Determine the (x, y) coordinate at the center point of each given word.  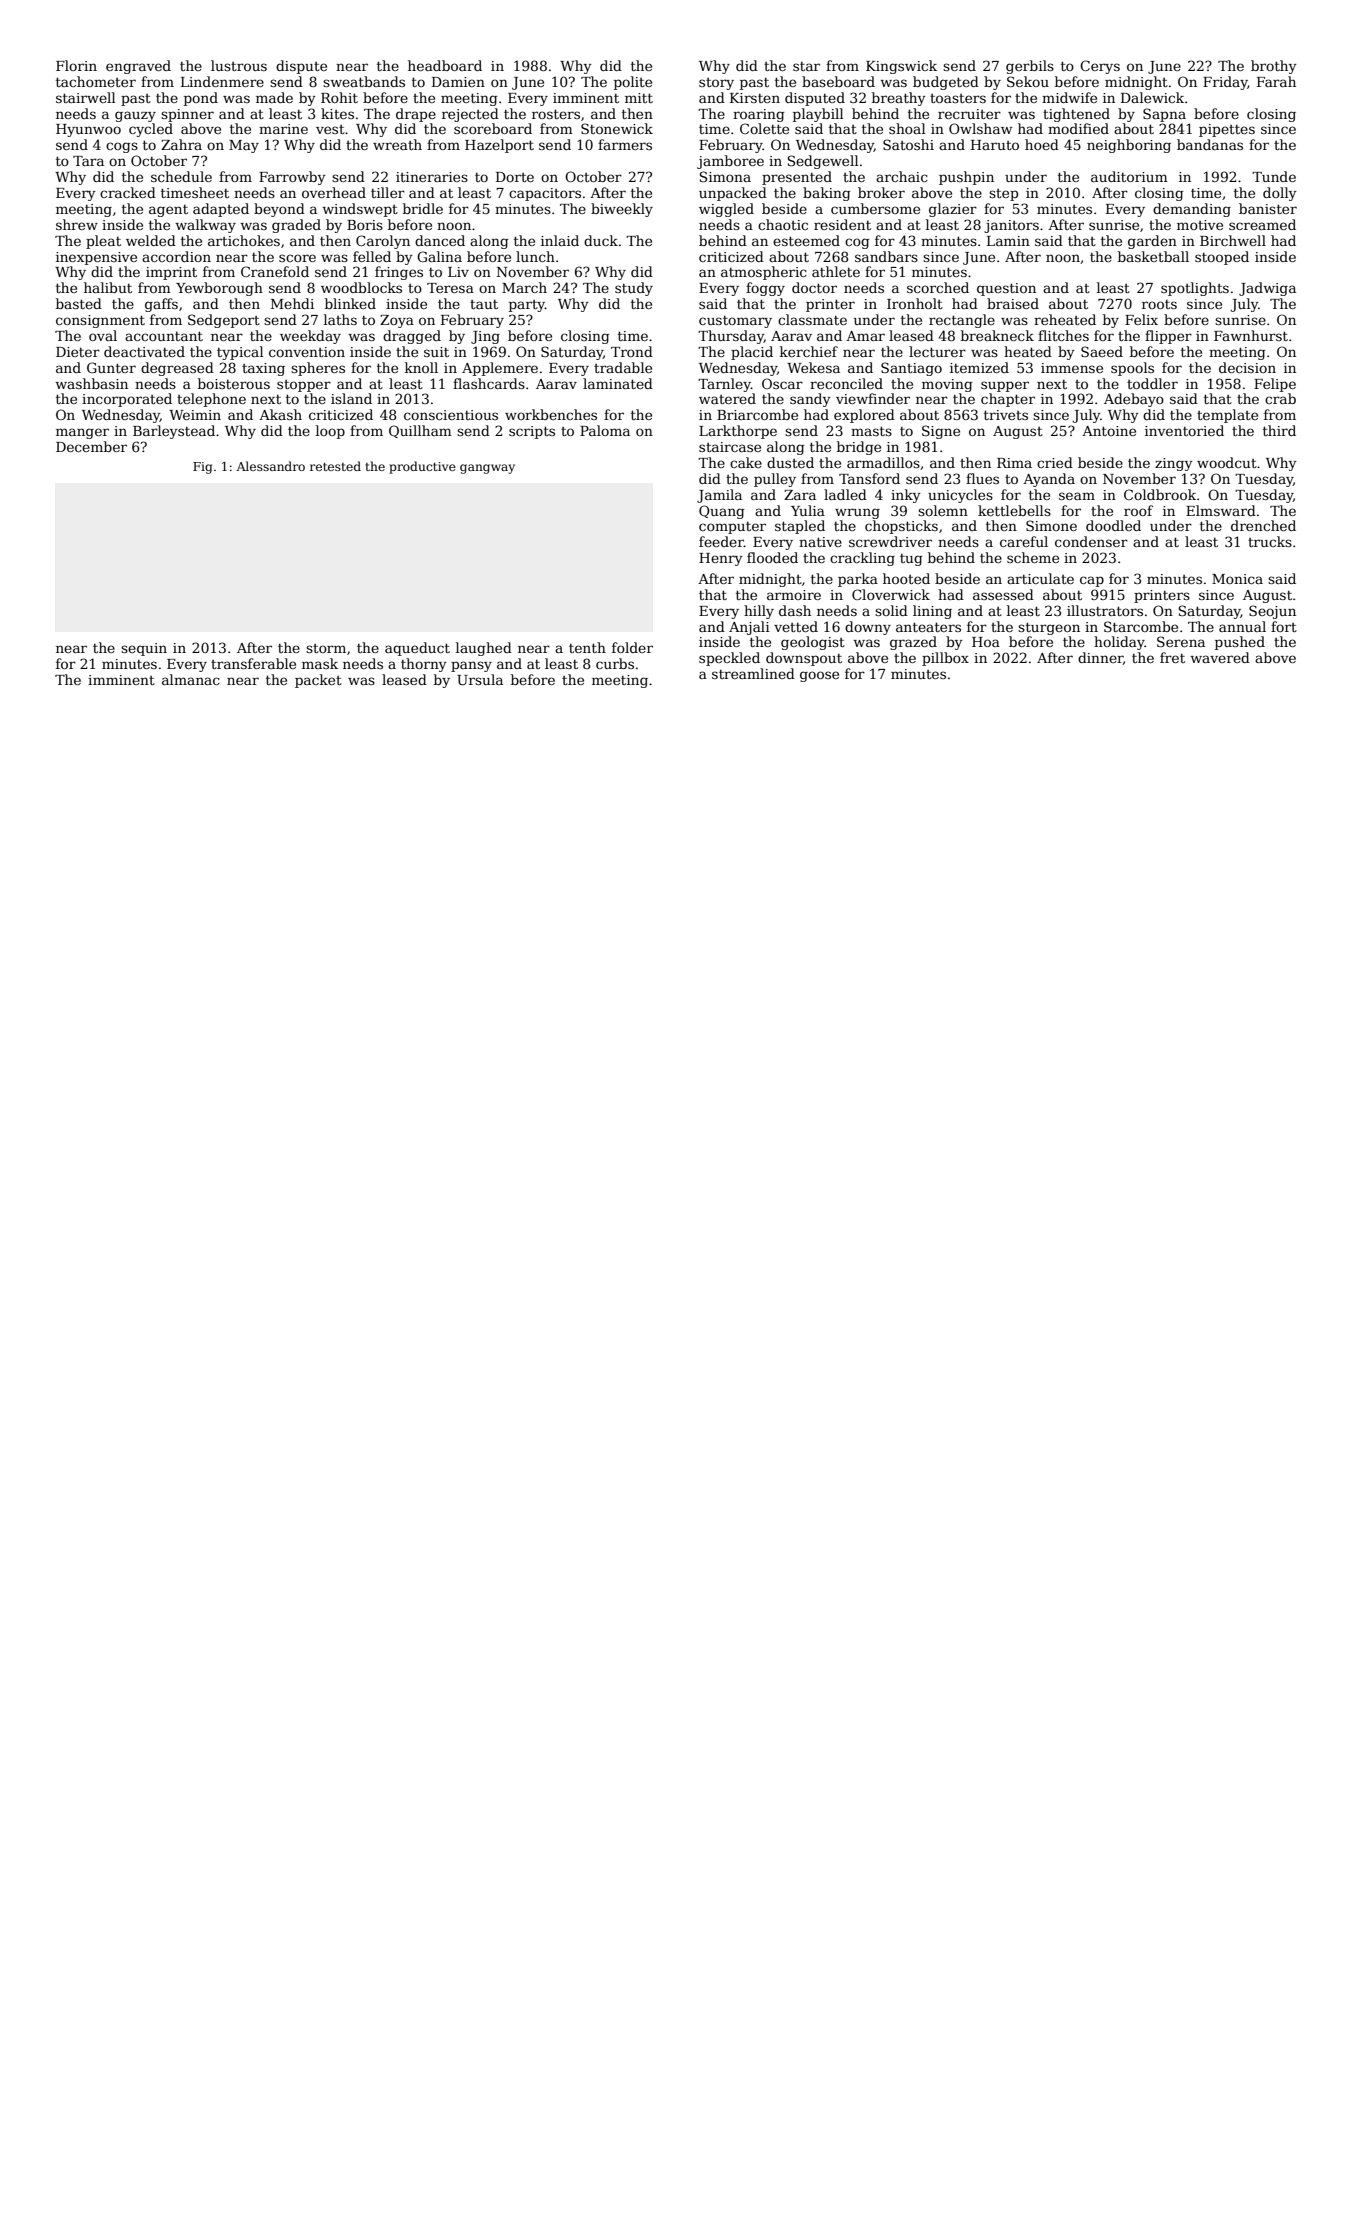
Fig (202, 468)
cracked (128, 192)
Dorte (515, 177)
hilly (759, 612)
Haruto (995, 145)
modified (1078, 128)
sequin (144, 649)
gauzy (135, 116)
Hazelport (499, 146)
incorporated (127, 400)
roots (1159, 304)
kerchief (809, 351)
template (1227, 416)
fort (1284, 626)
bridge (859, 448)
